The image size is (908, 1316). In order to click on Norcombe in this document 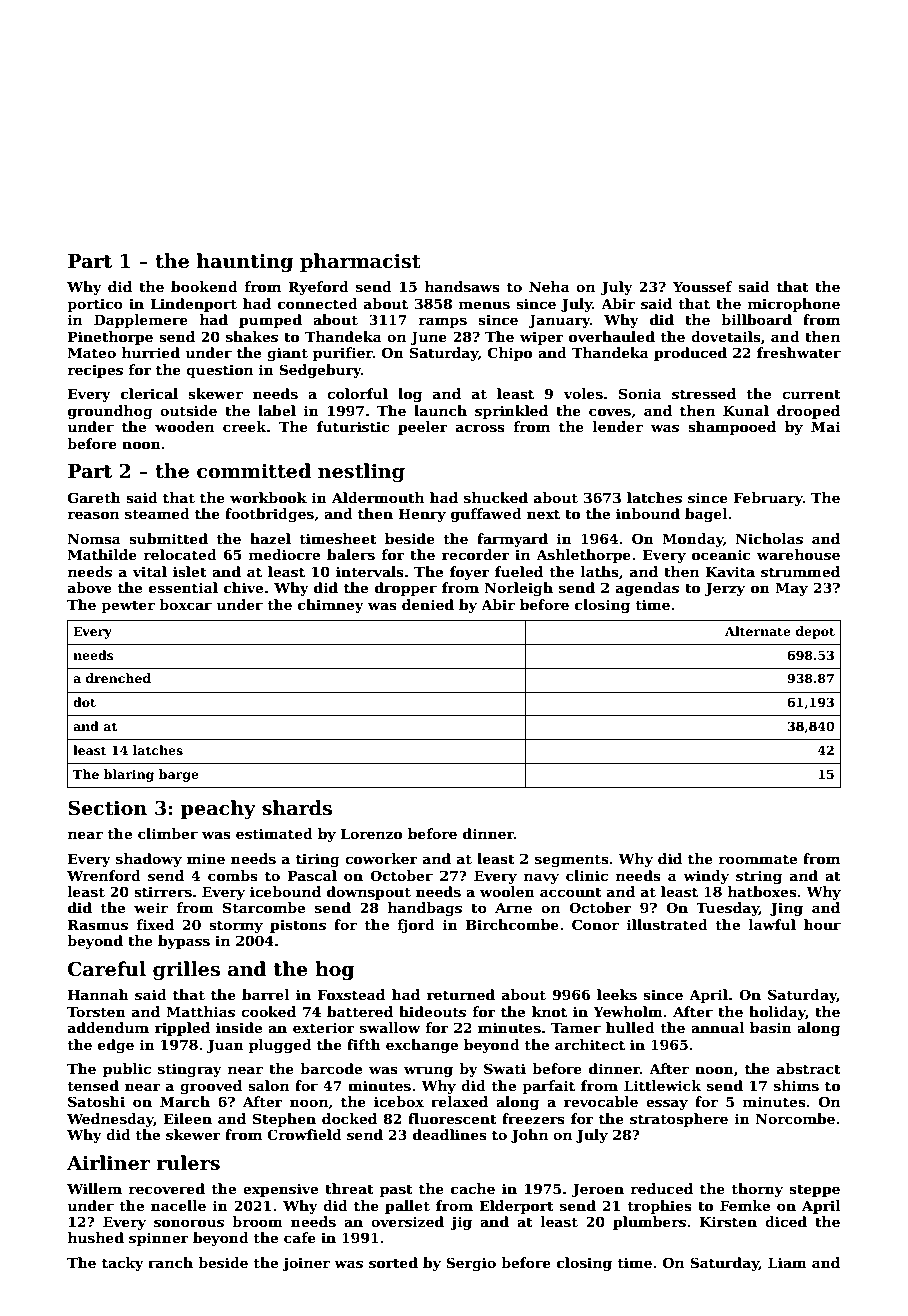, I will do `click(795, 1118)`.
